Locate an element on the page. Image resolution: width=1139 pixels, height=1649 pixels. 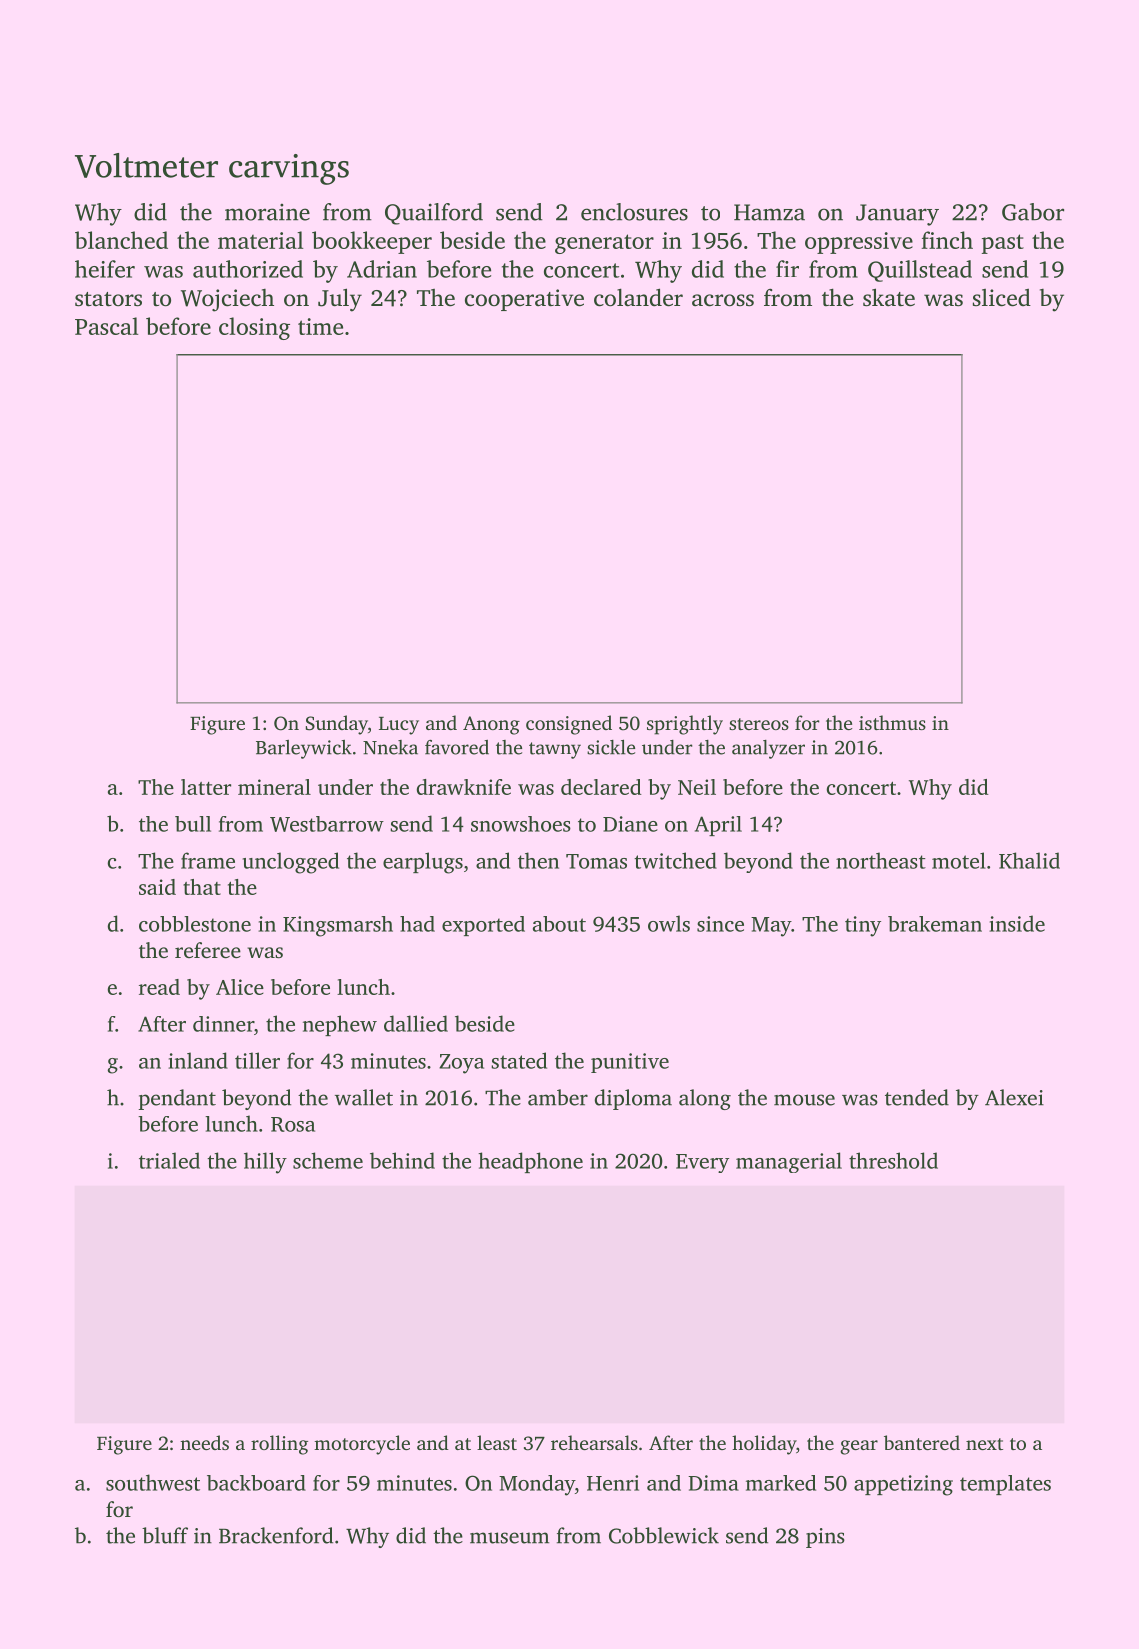
headphone is located at coordinates (530, 1162).
